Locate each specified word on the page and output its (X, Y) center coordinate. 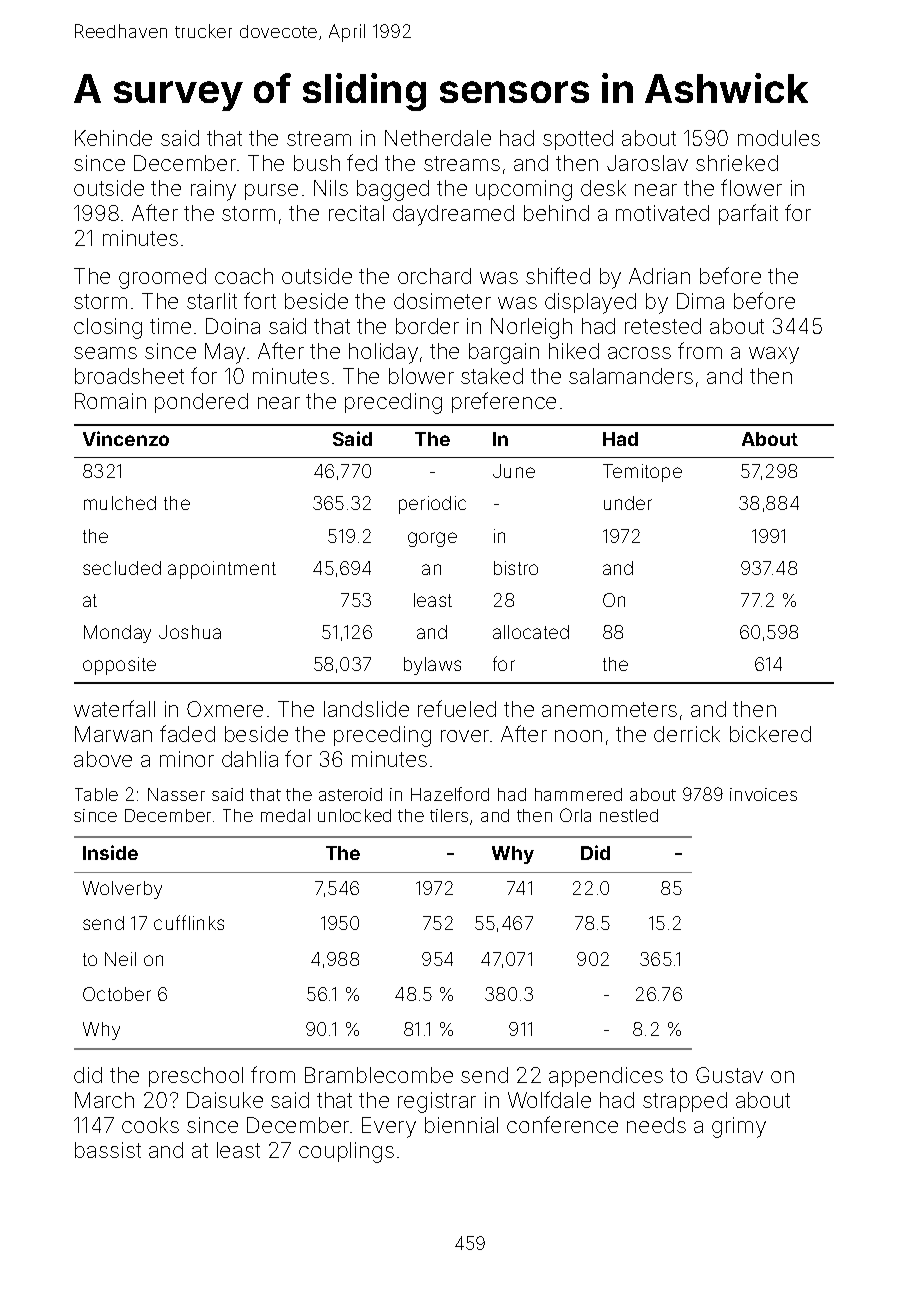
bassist (108, 1150)
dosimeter (442, 301)
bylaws (432, 666)
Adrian (659, 276)
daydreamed (453, 215)
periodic (432, 505)
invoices (763, 794)
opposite (119, 666)
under (628, 503)
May (225, 353)
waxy (774, 355)
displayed (590, 303)
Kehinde (113, 138)
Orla (575, 815)
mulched (120, 503)
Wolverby (122, 890)
